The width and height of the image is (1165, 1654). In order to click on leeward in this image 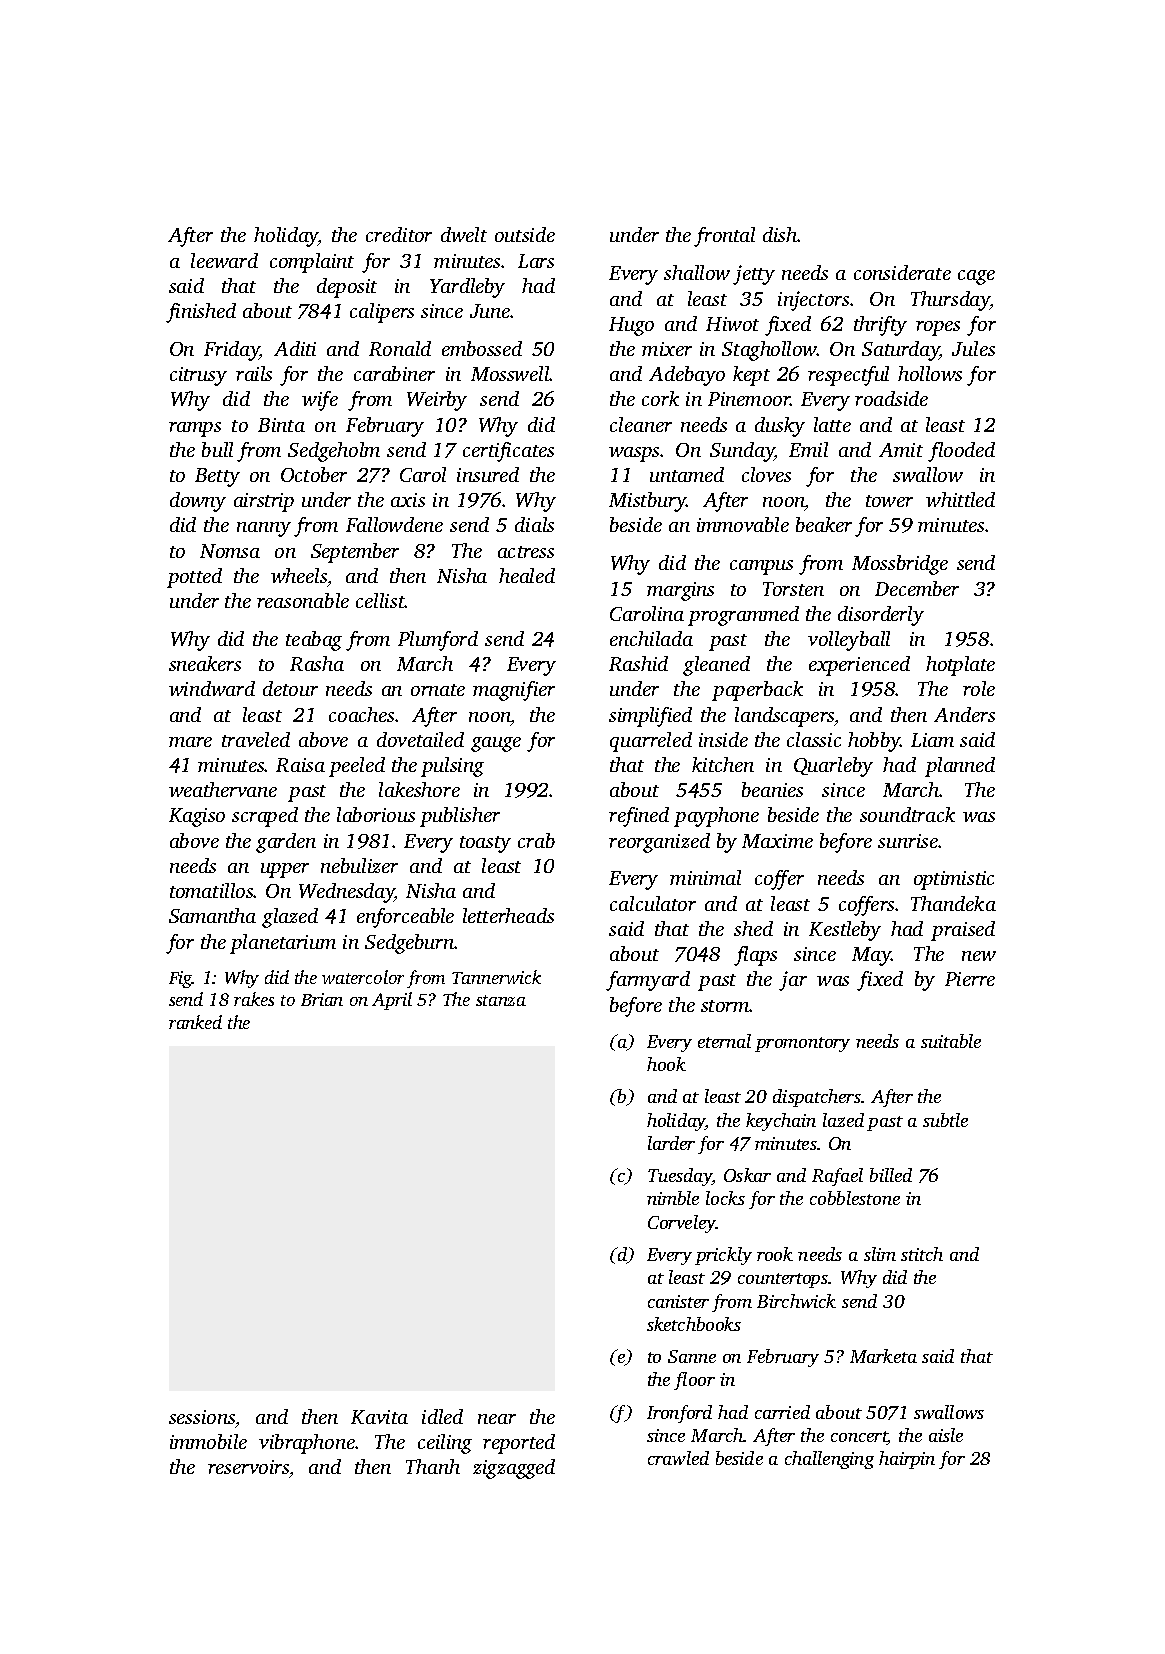, I will do `click(224, 260)`.
